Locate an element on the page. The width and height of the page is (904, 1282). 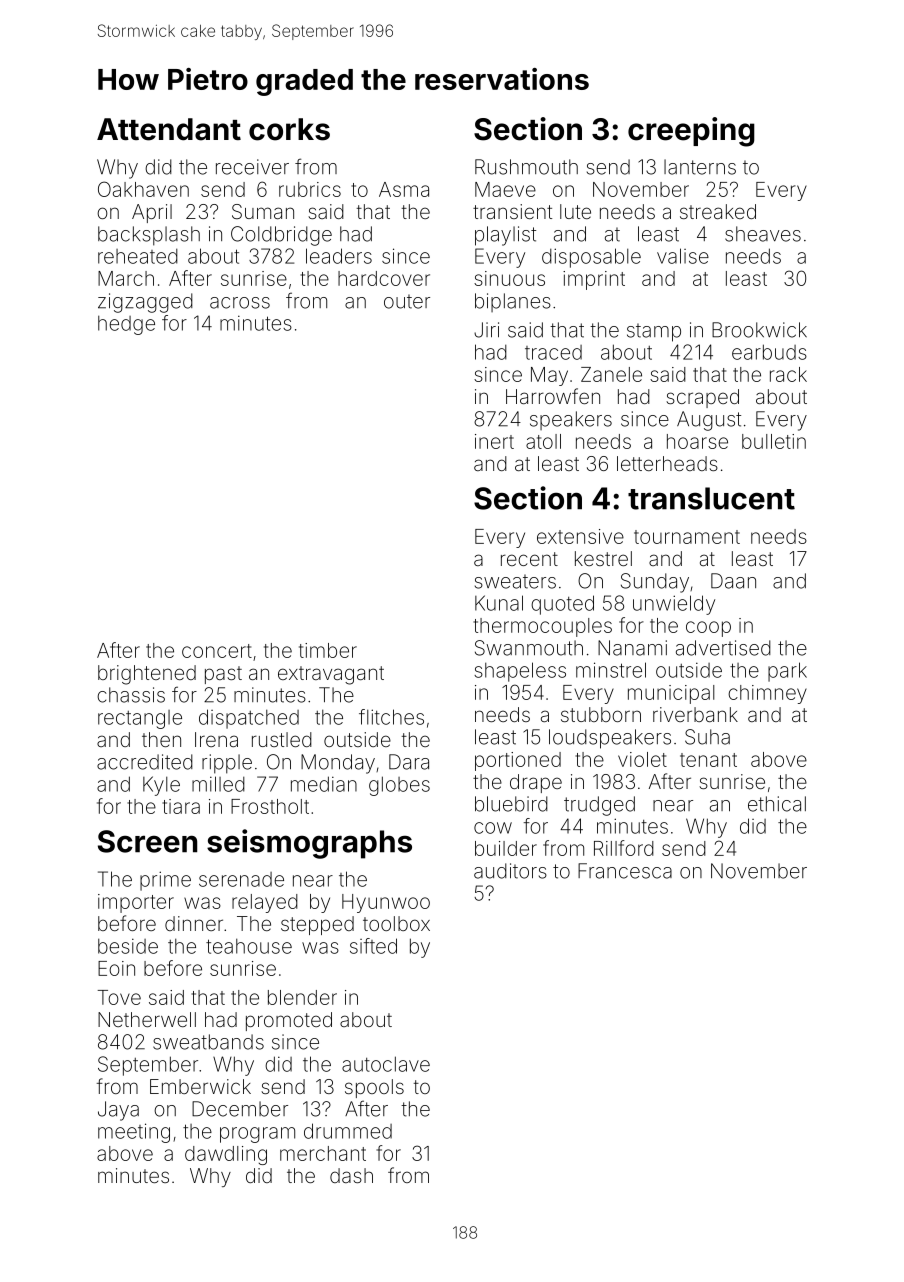
auditors is located at coordinates (510, 871).
